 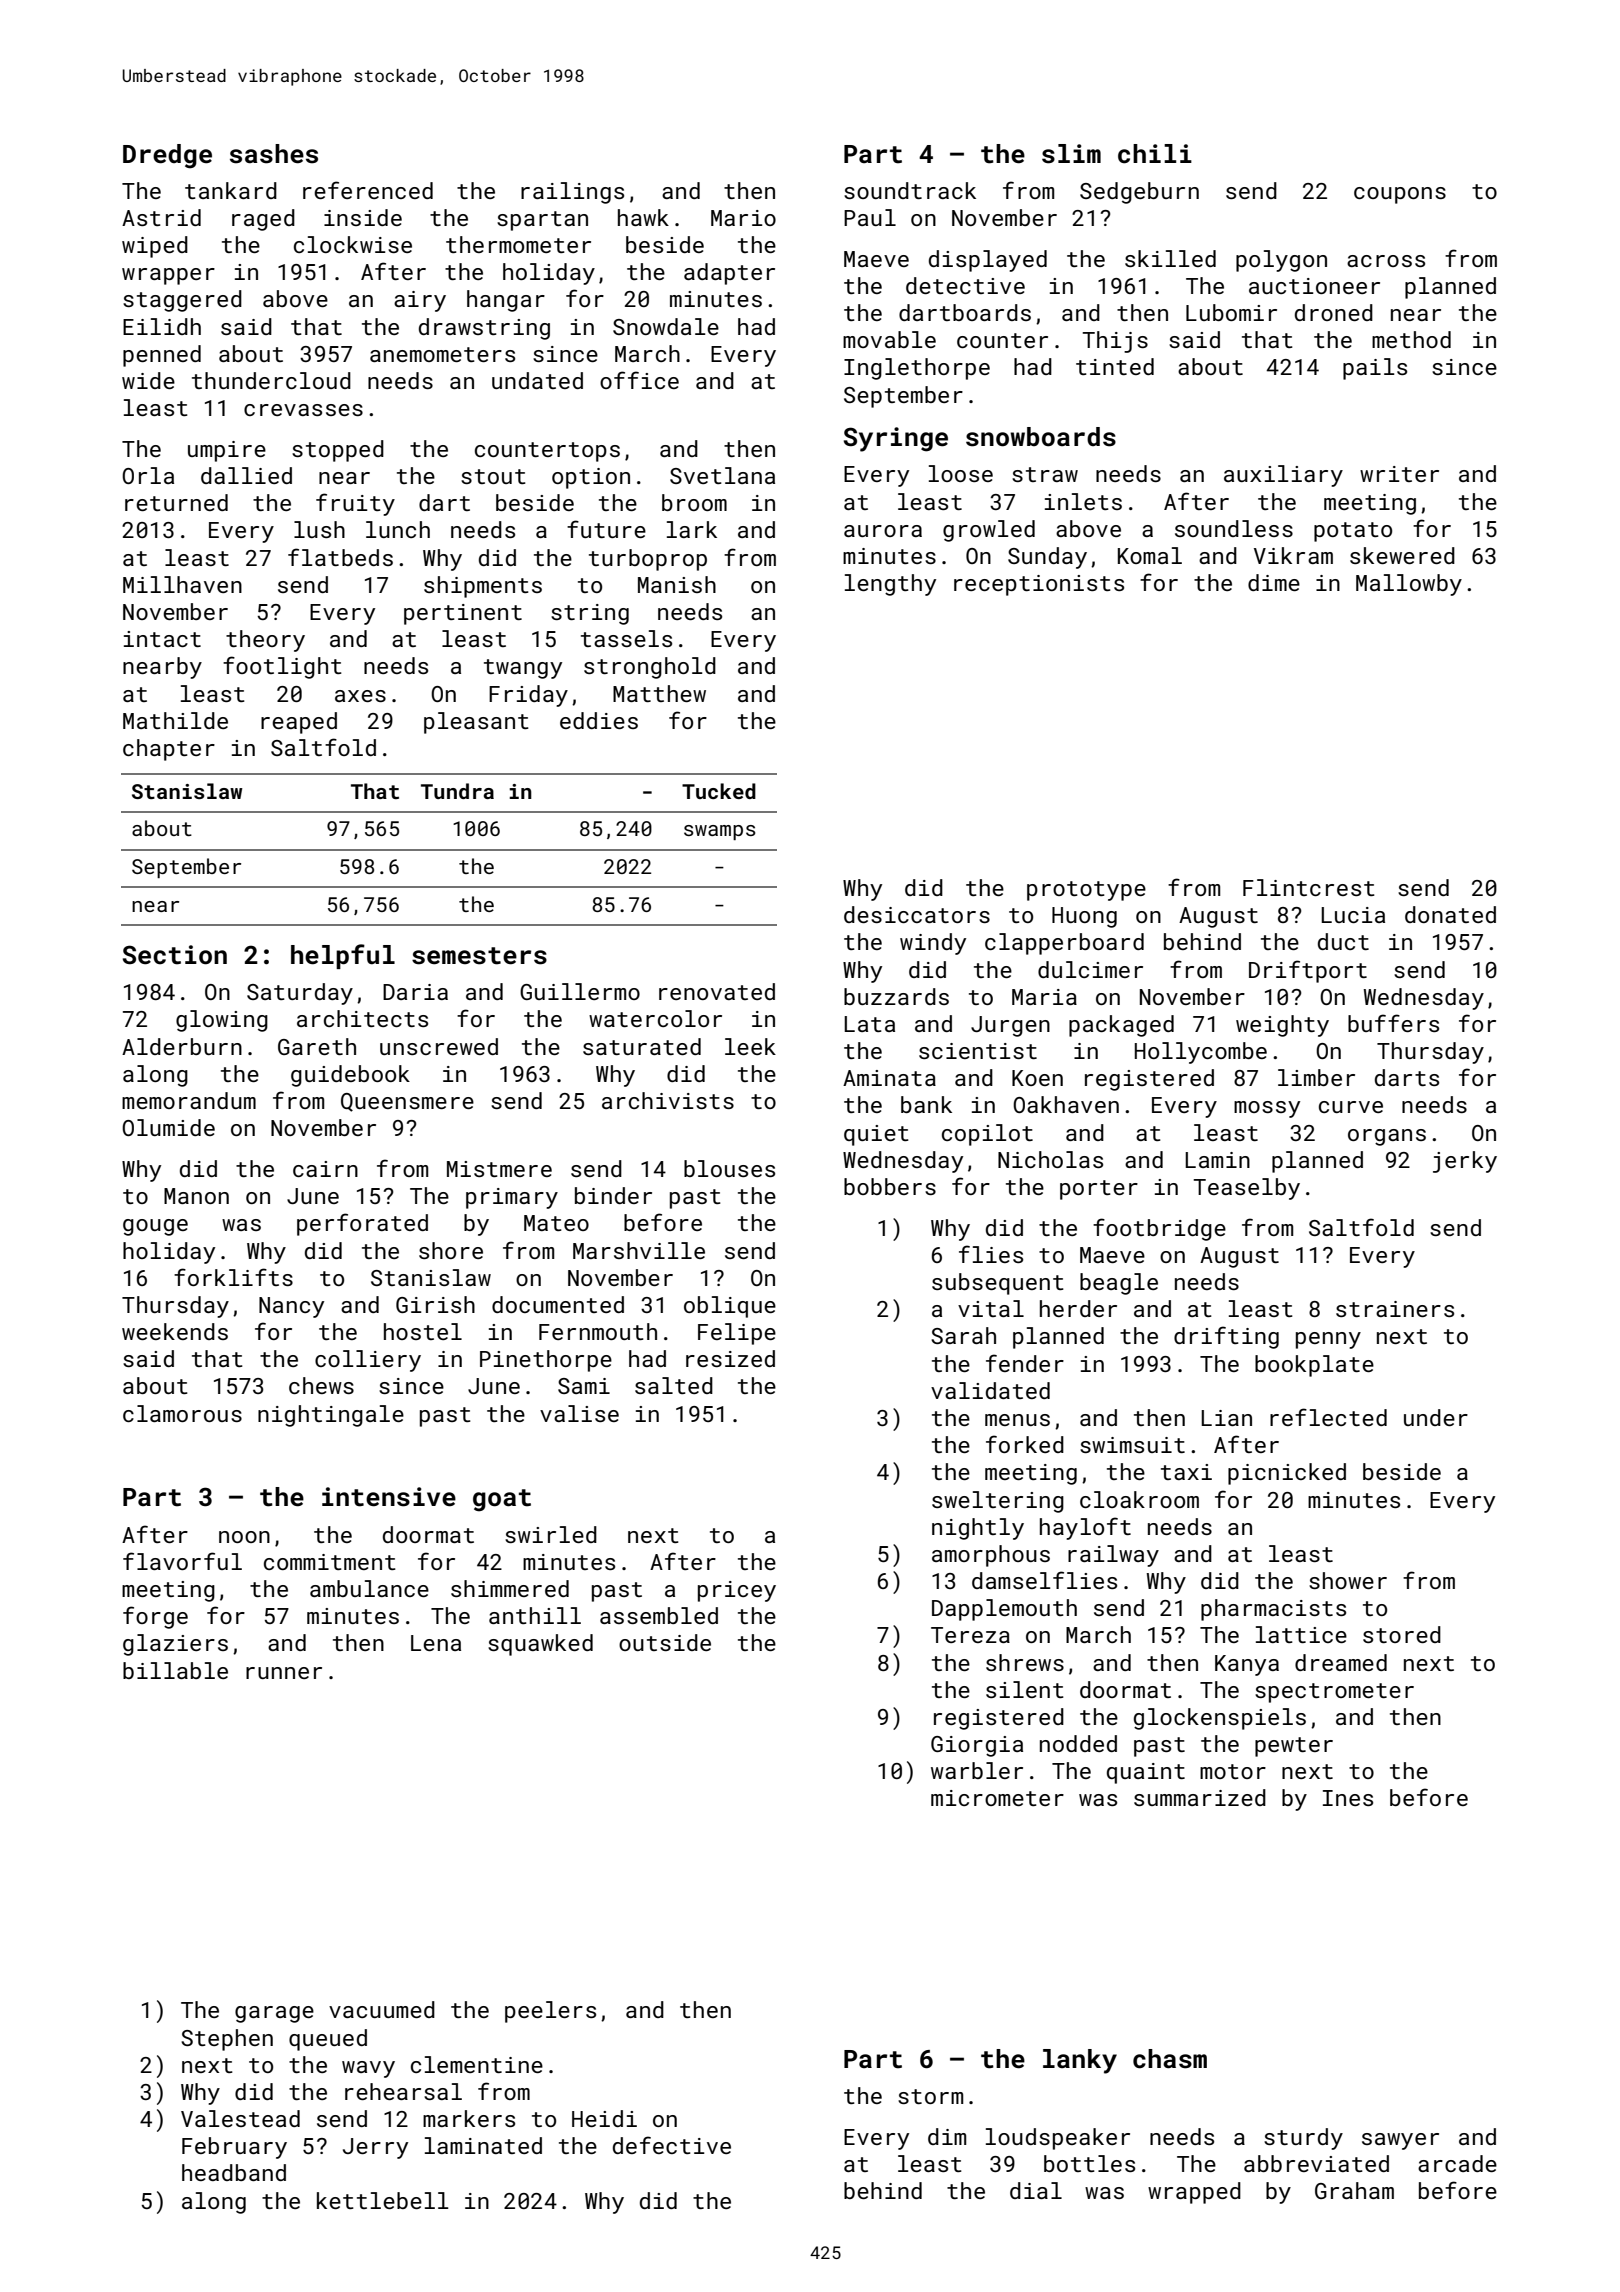 What do you see at coordinates (175, 1670) in the screenshot?
I see `billable` at bounding box center [175, 1670].
